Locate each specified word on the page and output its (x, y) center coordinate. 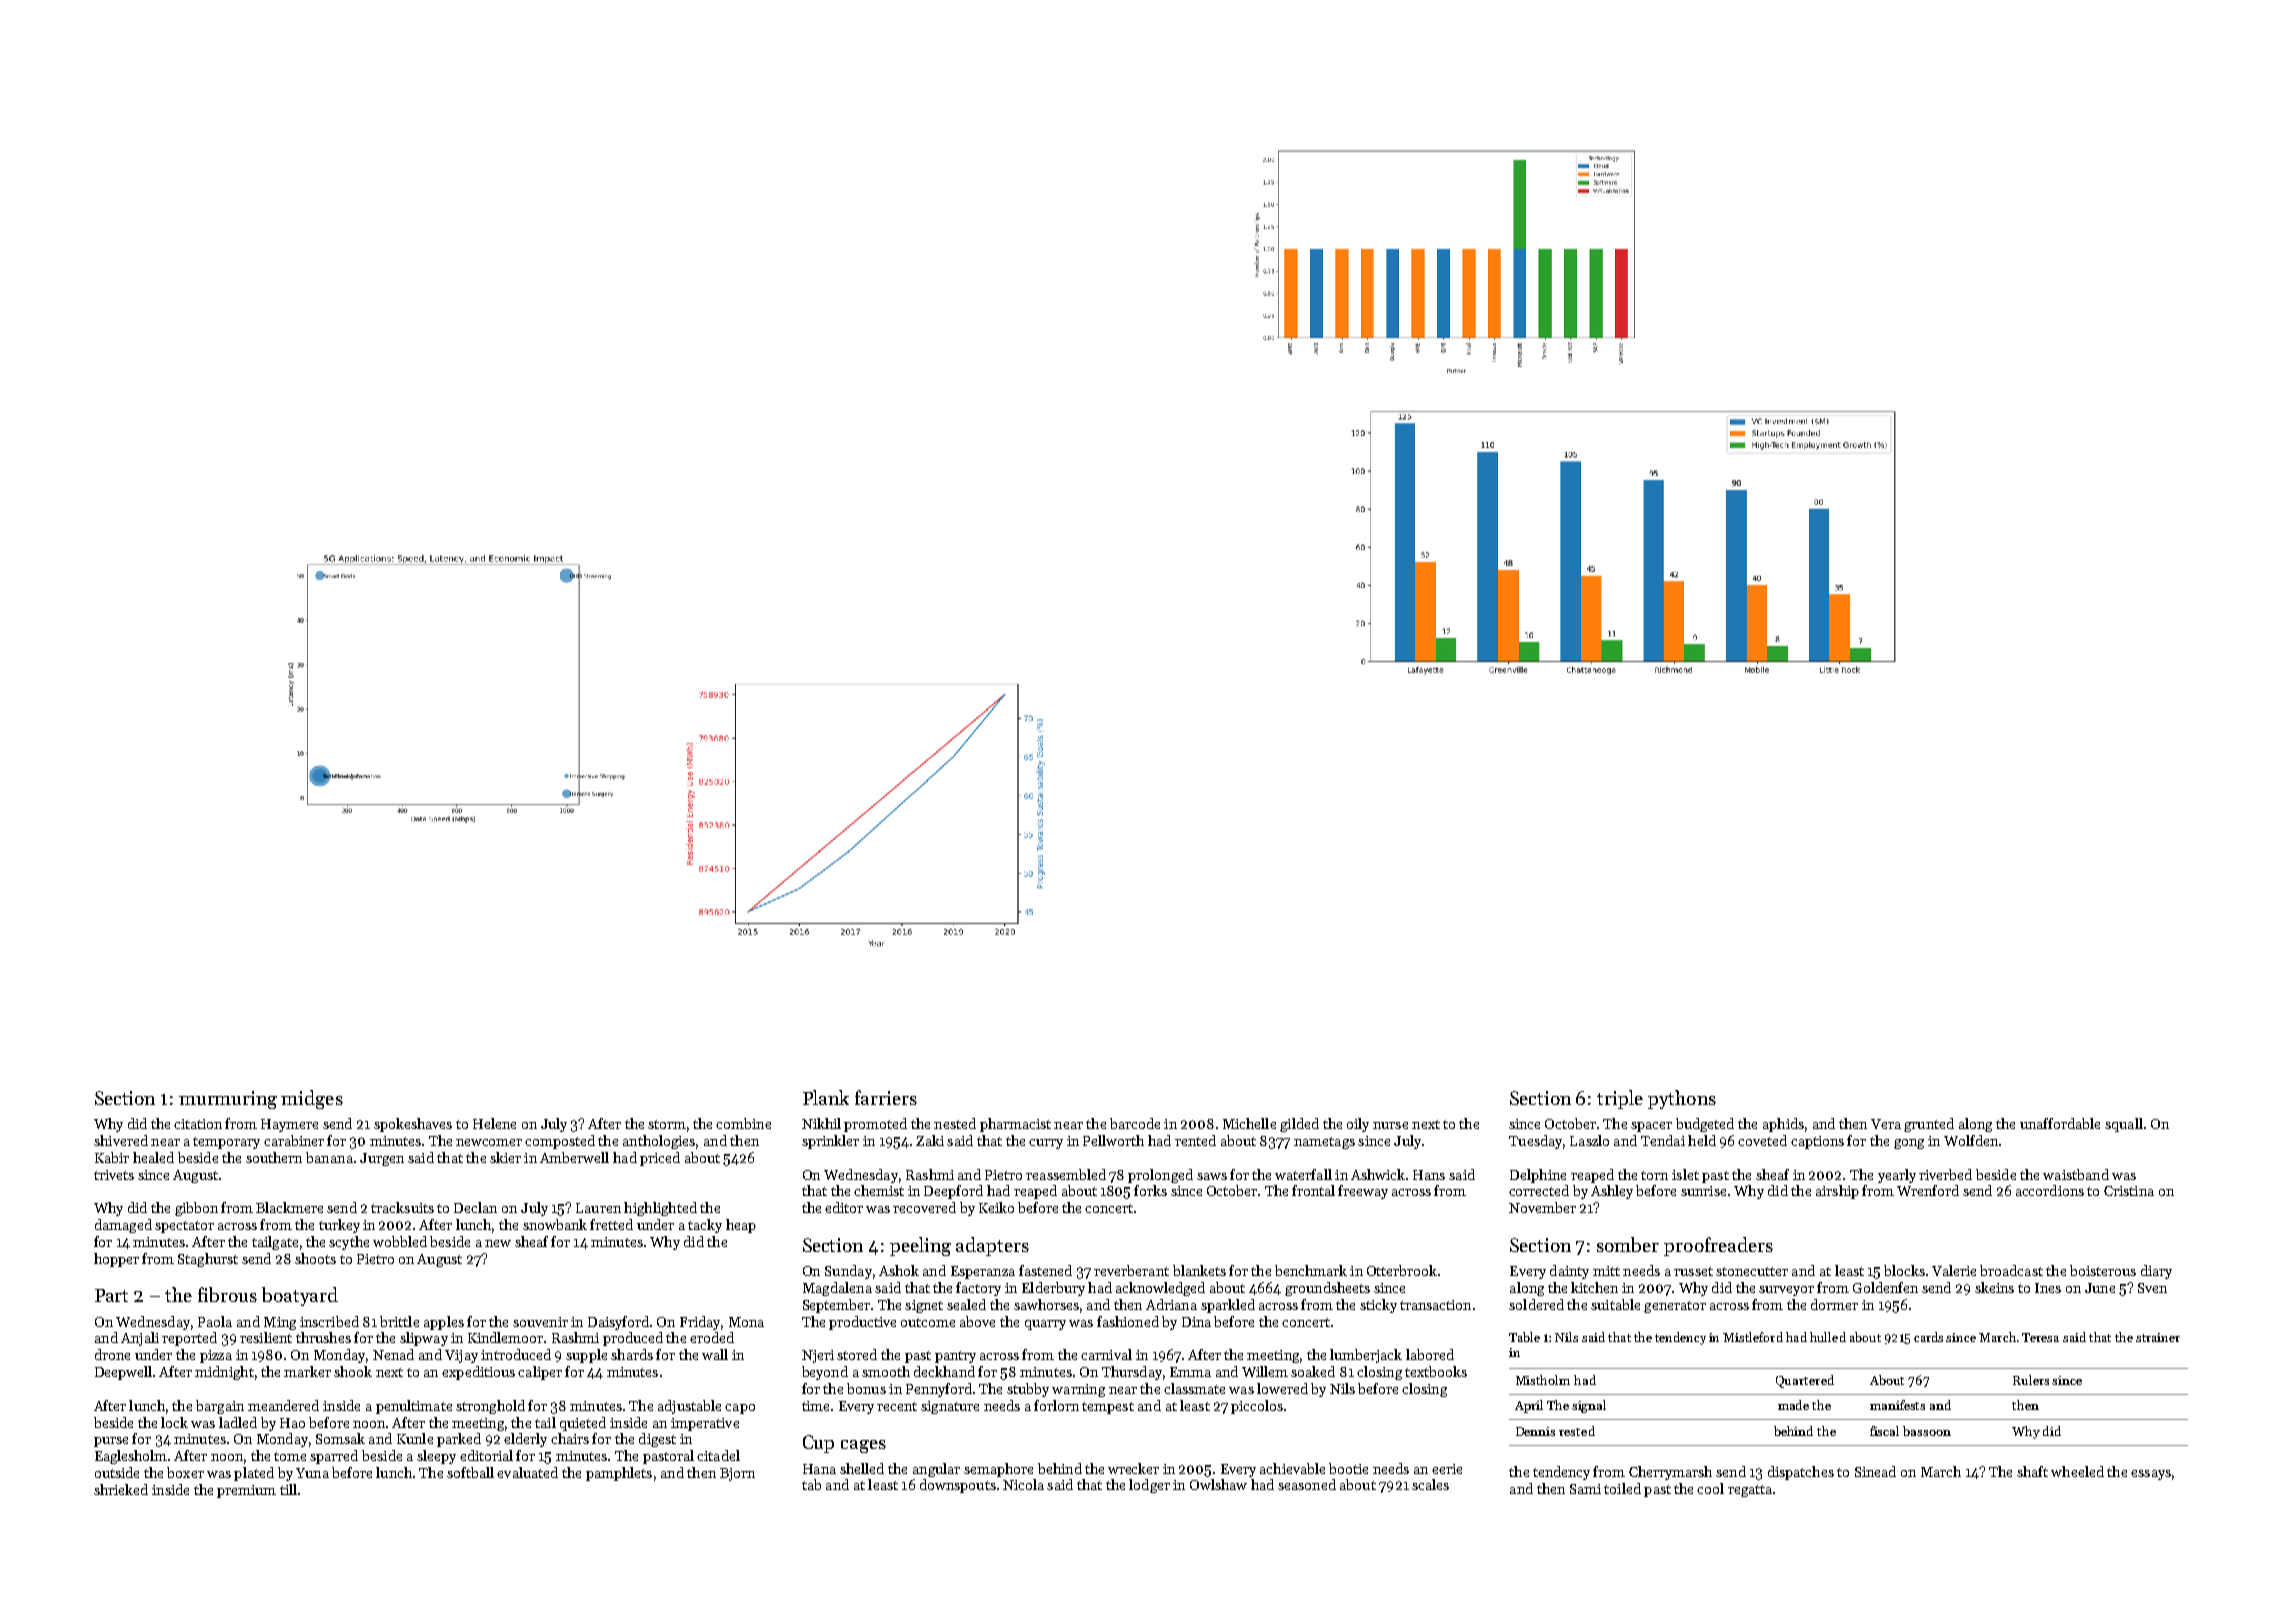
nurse (1390, 1125)
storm (667, 1124)
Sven (2152, 1288)
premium (246, 1491)
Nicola (1023, 1484)
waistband (2076, 1174)
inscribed (329, 1321)
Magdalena (837, 1289)
